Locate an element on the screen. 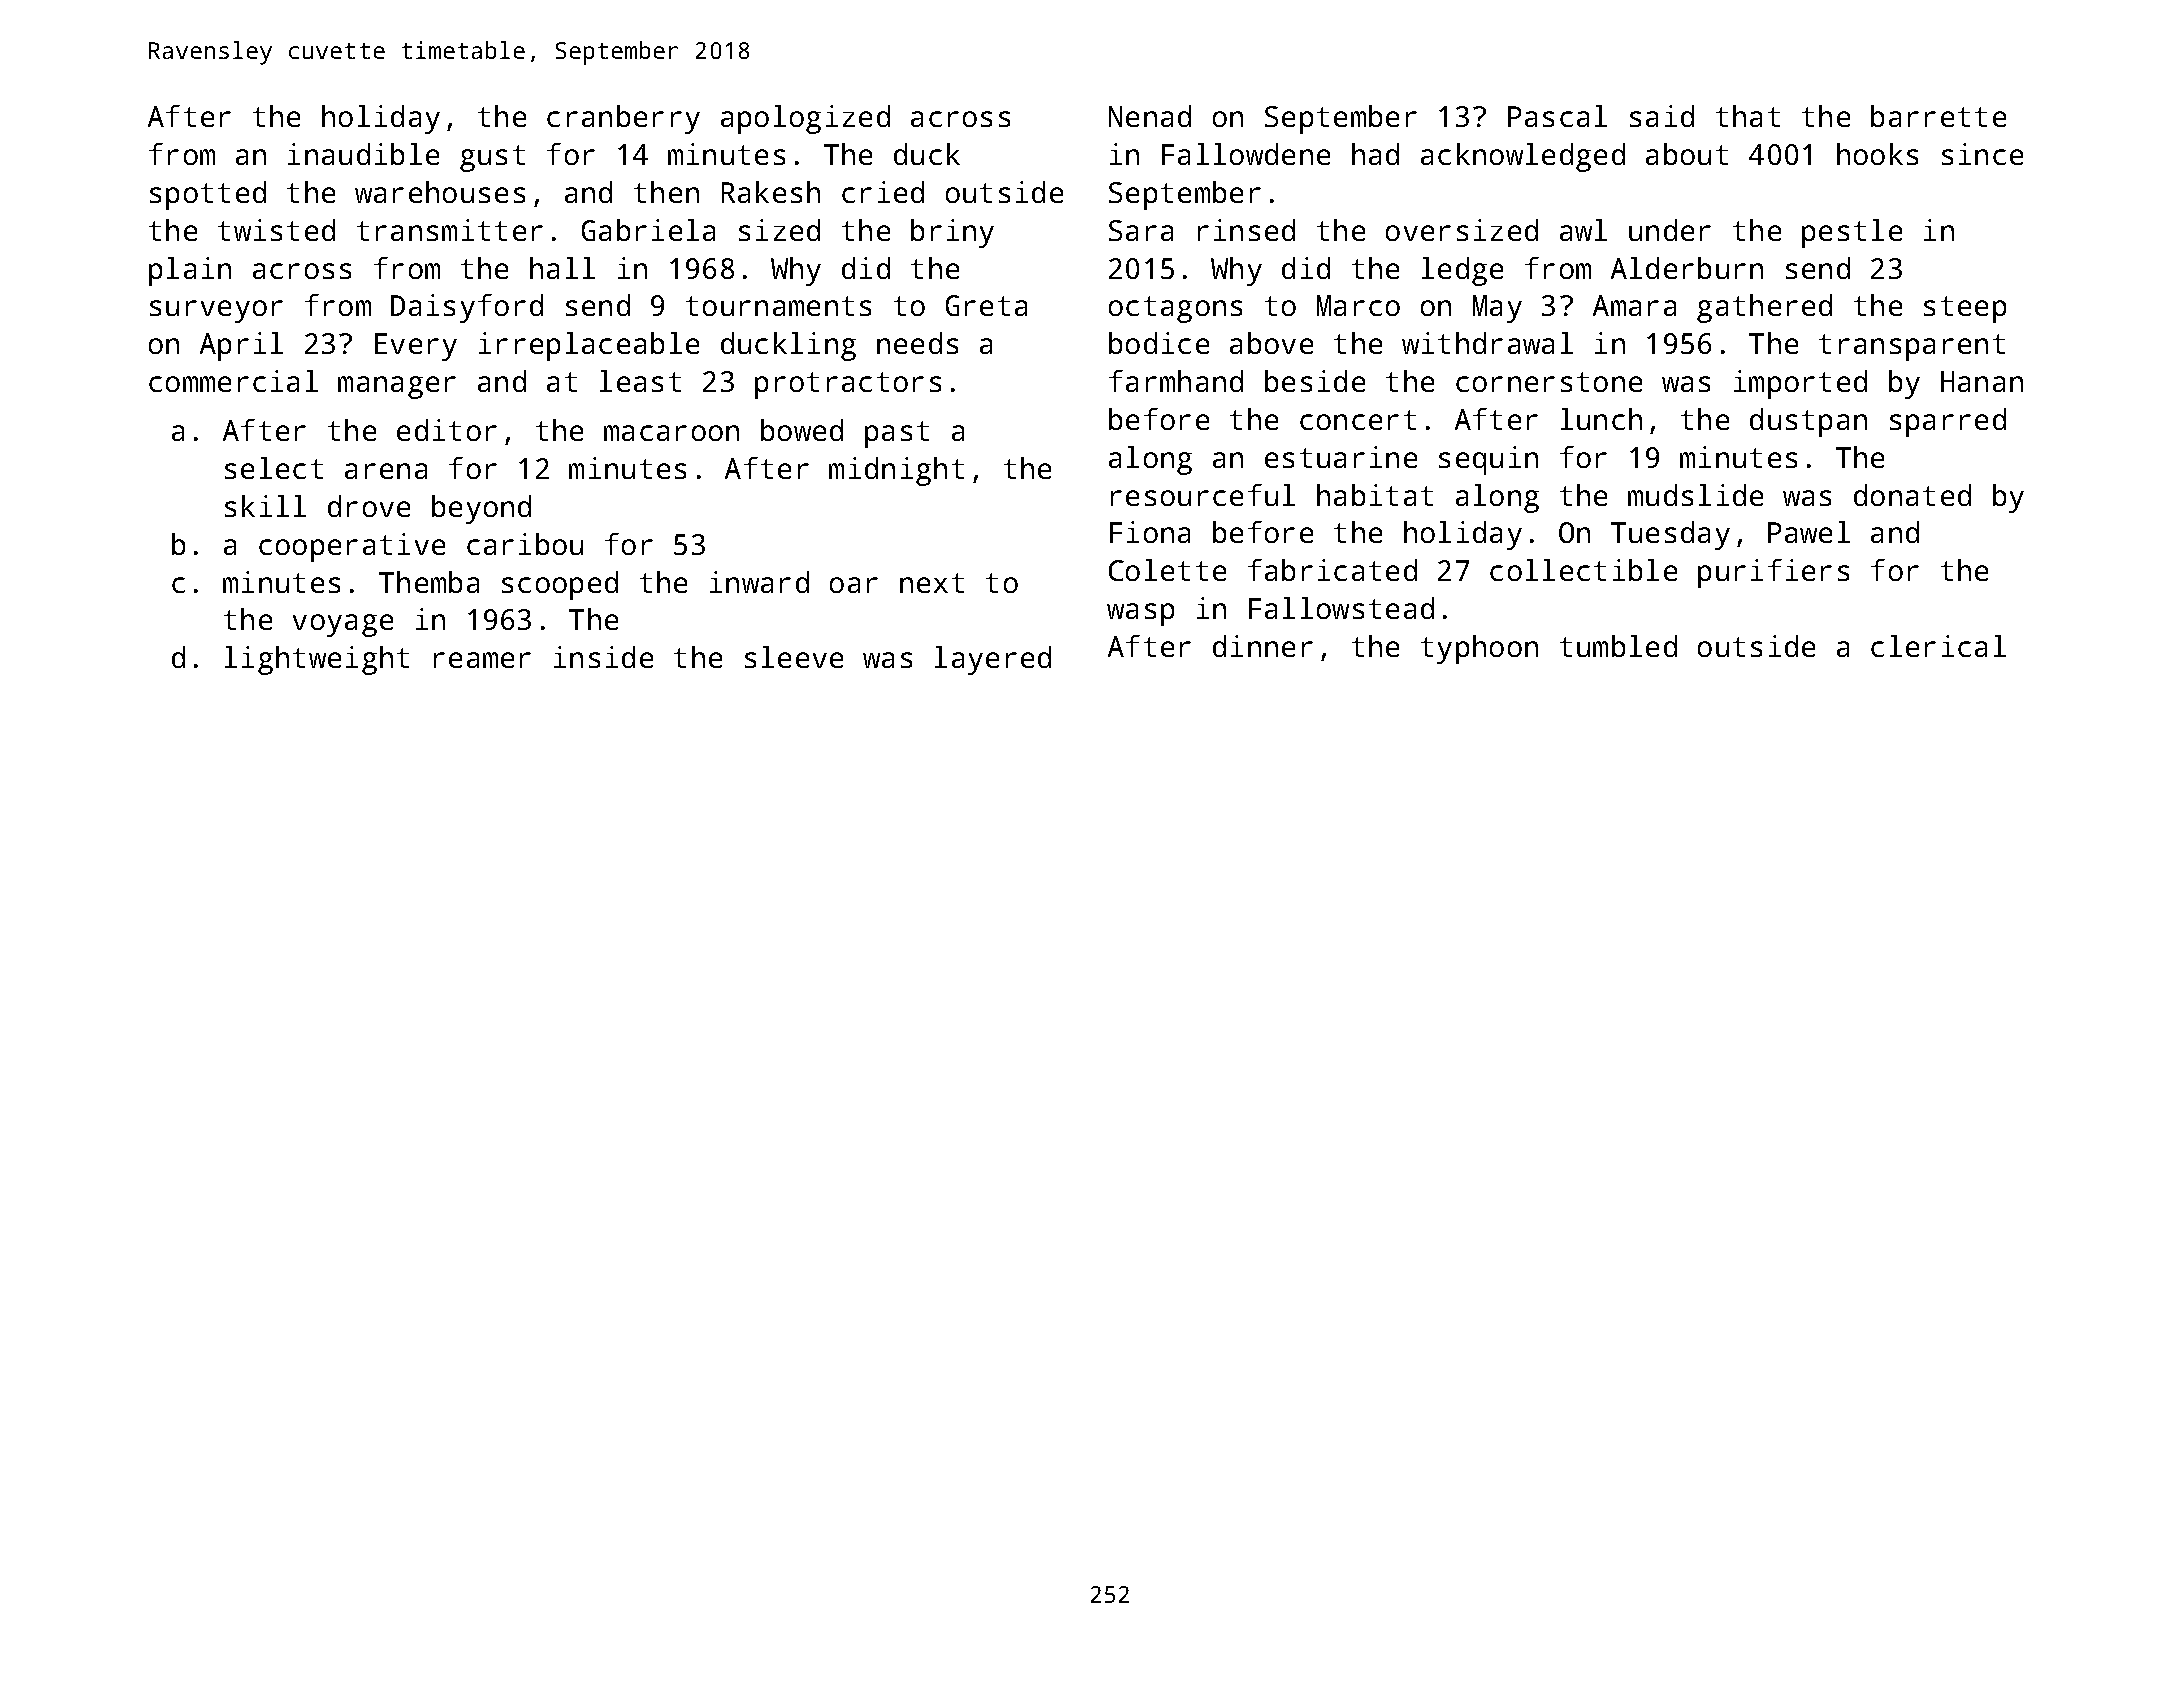  Every is located at coordinates (416, 347).
